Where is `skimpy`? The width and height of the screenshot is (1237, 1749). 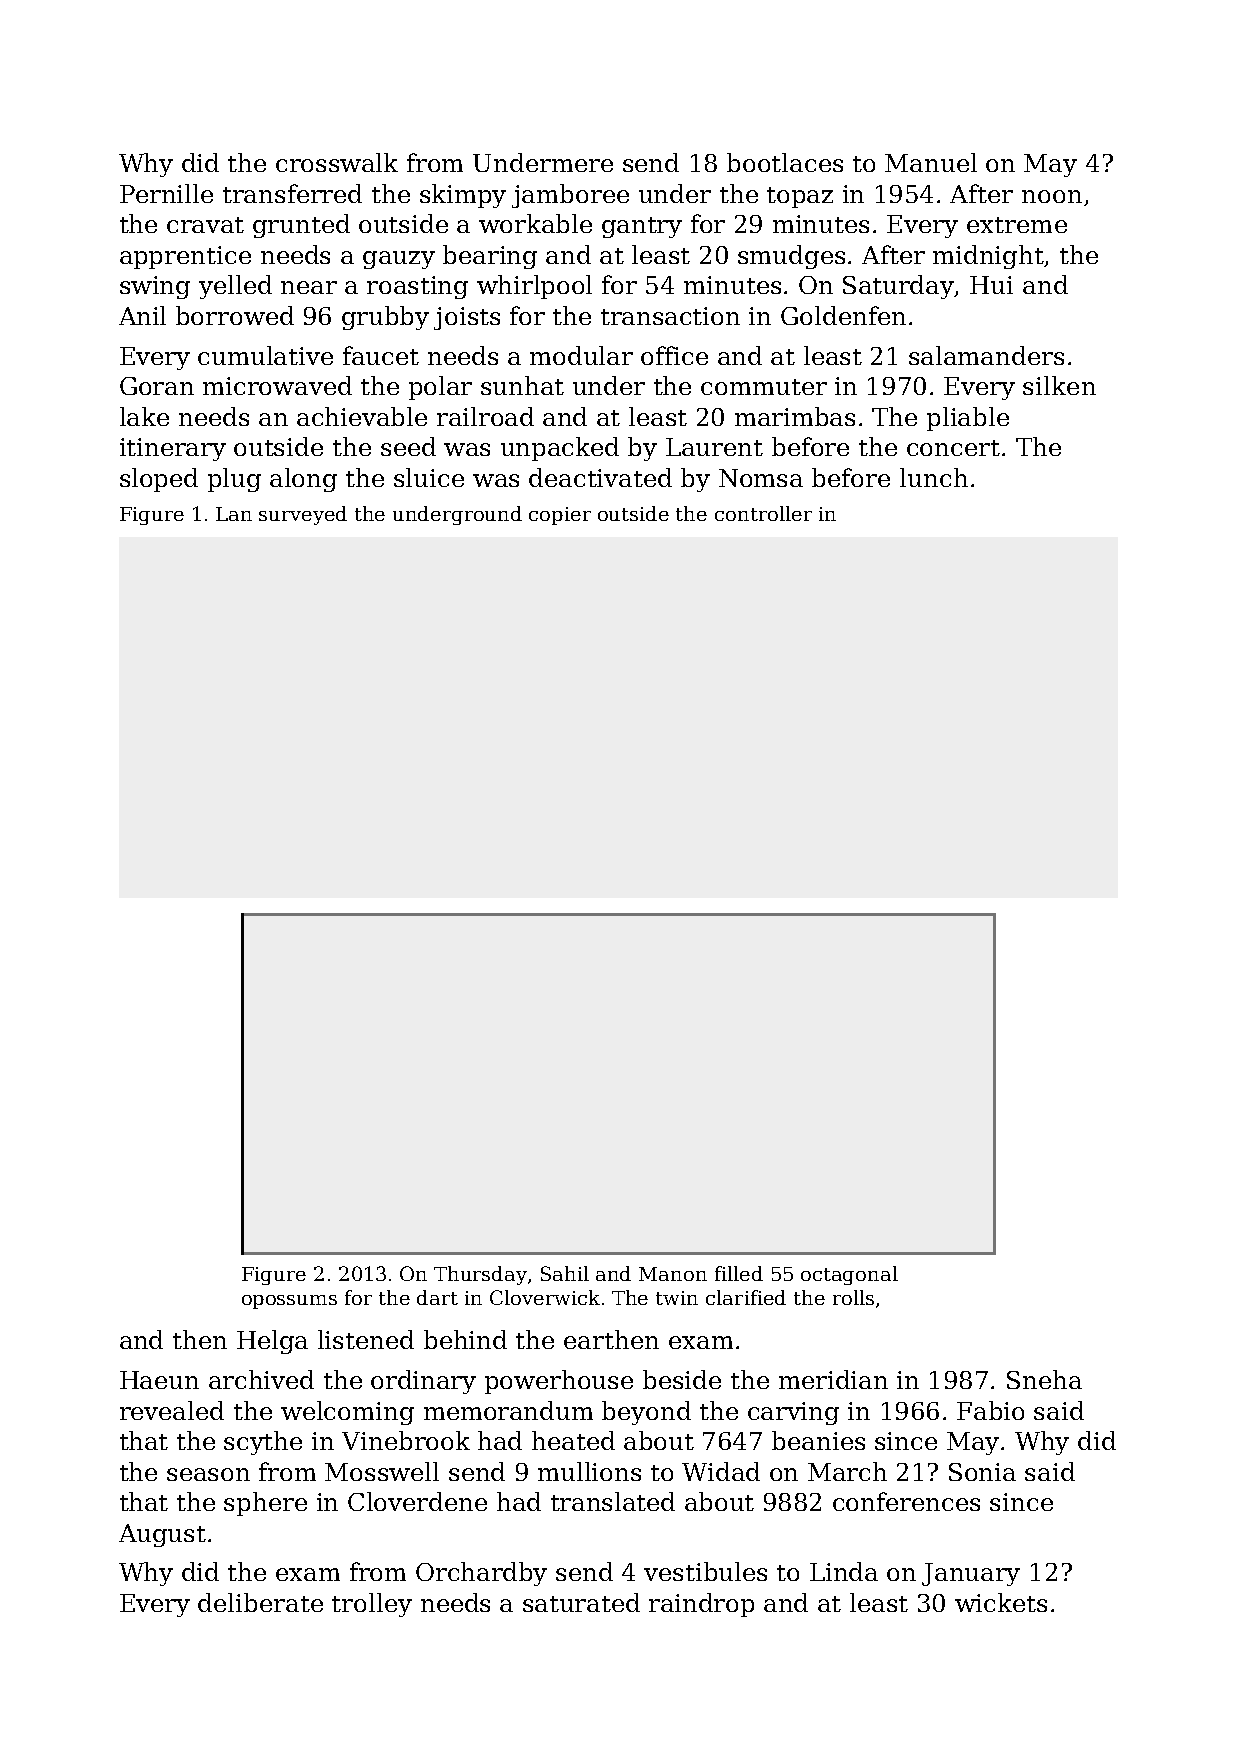
skimpy is located at coordinates (463, 196).
